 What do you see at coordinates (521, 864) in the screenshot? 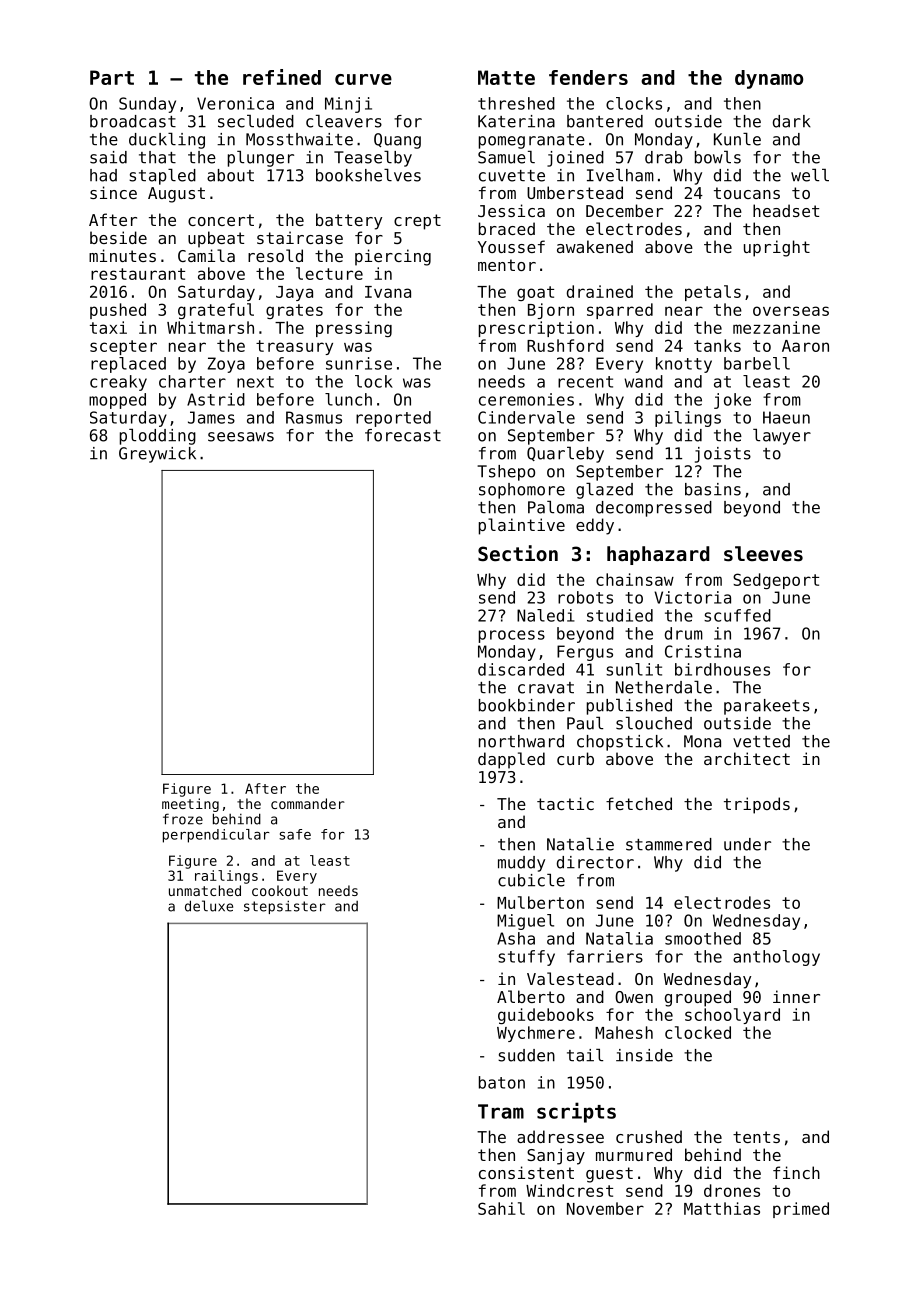
I see `muddy` at bounding box center [521, 864].
